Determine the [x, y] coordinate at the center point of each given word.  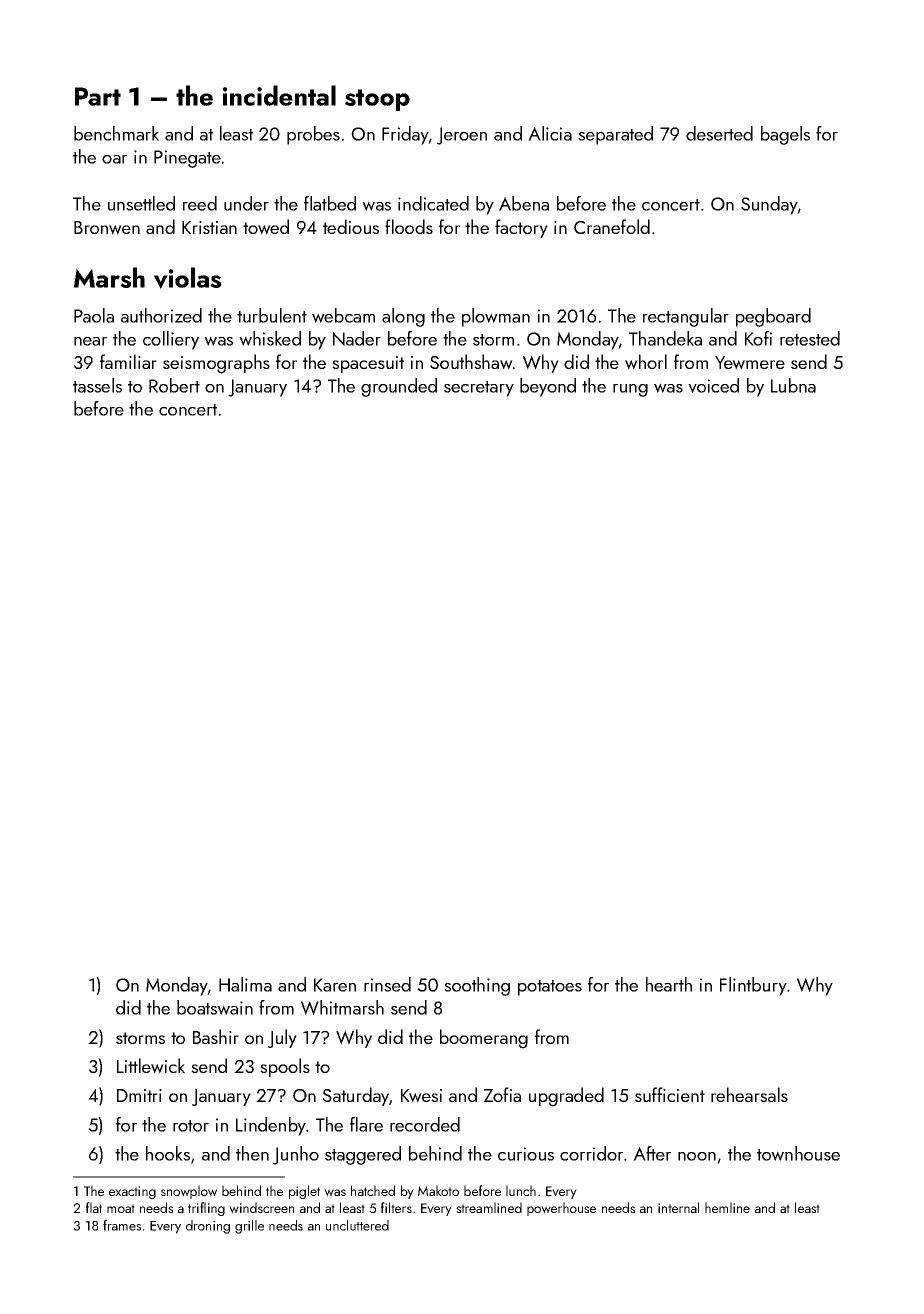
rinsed [387, 984]
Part [98, 96]
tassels [97, 385]
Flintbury [753, 986]
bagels [785, 135]
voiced [713, 385]
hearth [669, 984]
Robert [174, 385]
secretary [479, 389]
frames [122, 1225]
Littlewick [151, 1066]
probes [313, 135]
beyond [548, 387]
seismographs [216, 364]
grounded [399, 387]
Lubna [793, 385]
